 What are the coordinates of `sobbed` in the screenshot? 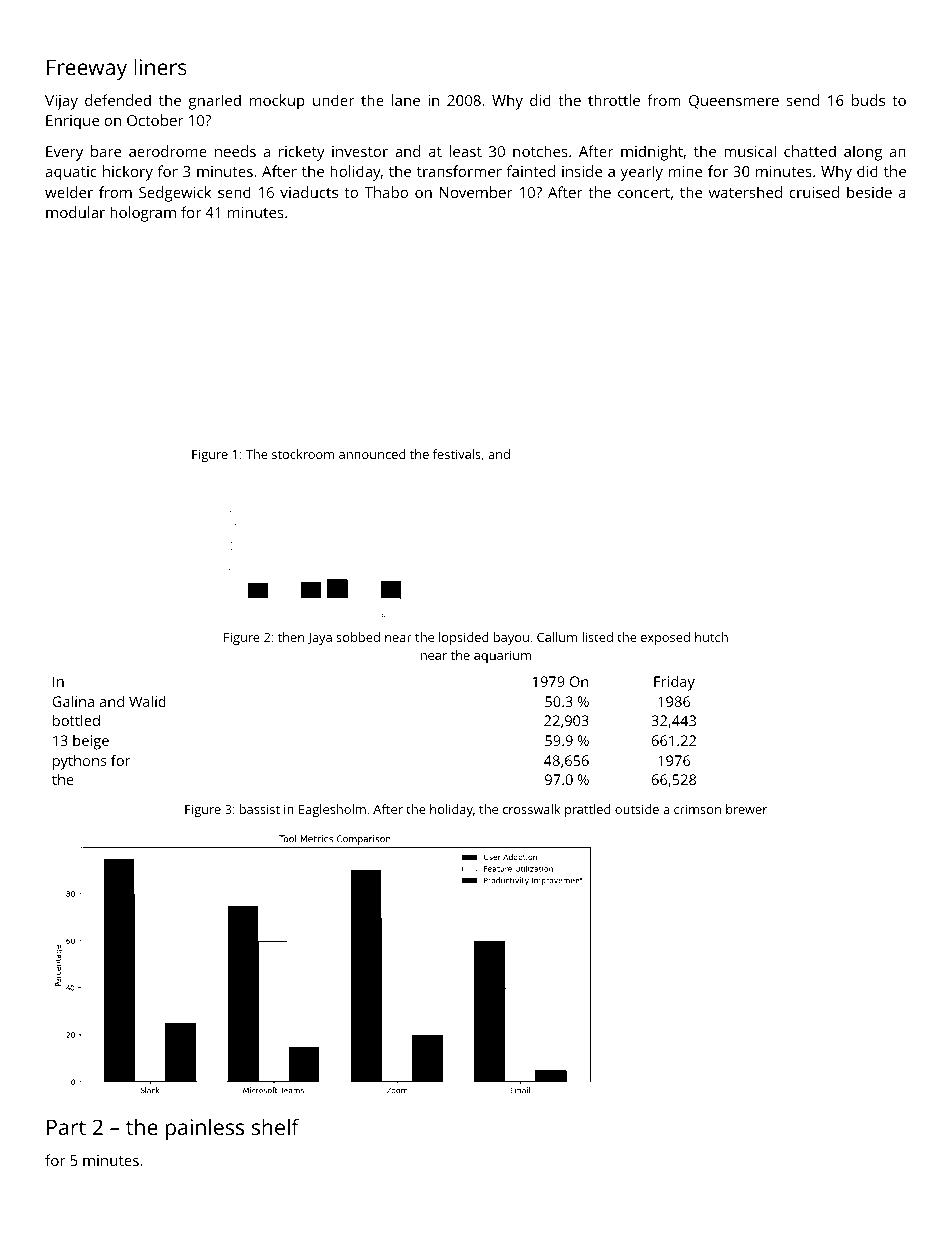 It's located at (358, 637).
